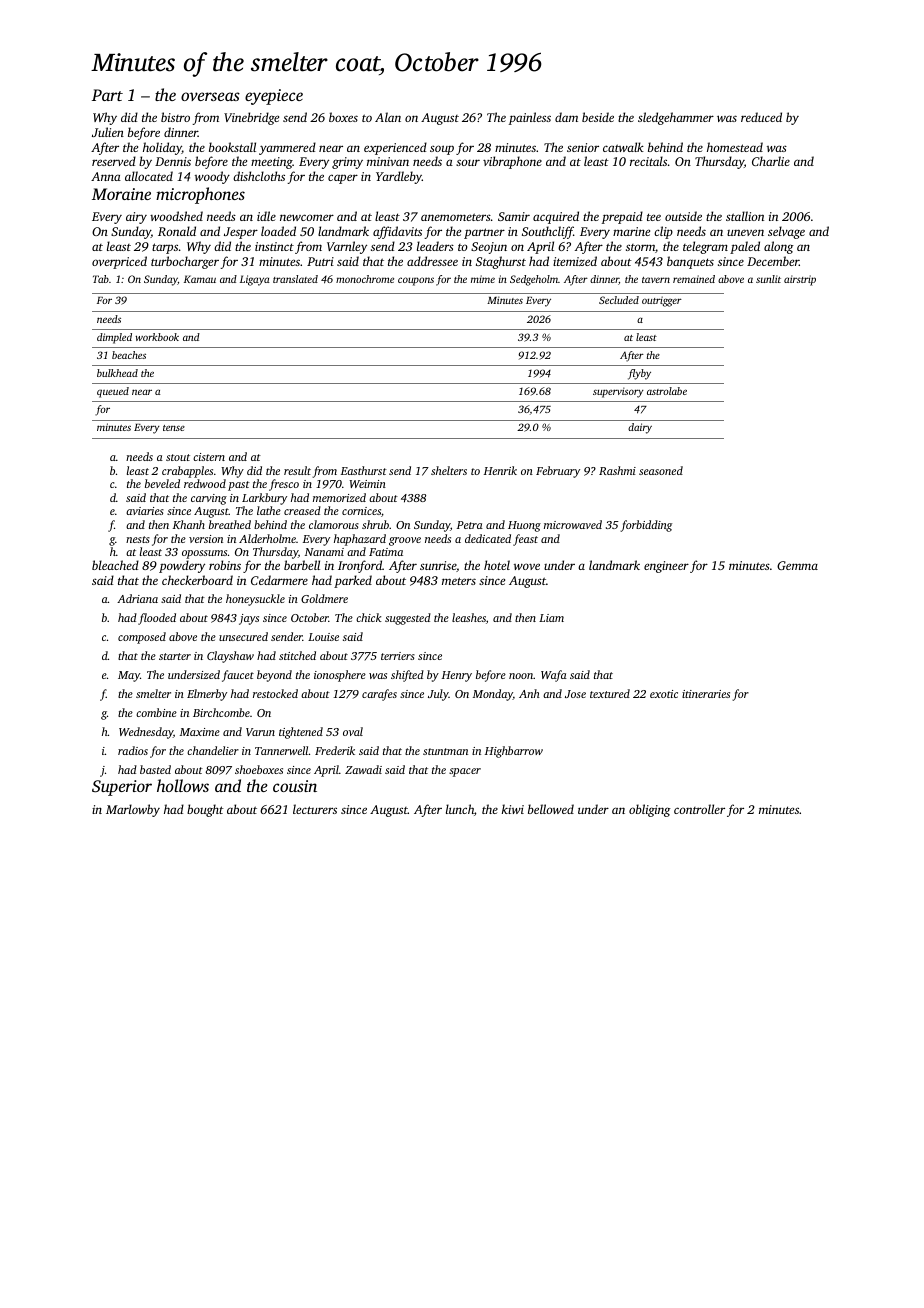 This page has width=924, height=1308. I want to click on homestead, so click(735, 147).
